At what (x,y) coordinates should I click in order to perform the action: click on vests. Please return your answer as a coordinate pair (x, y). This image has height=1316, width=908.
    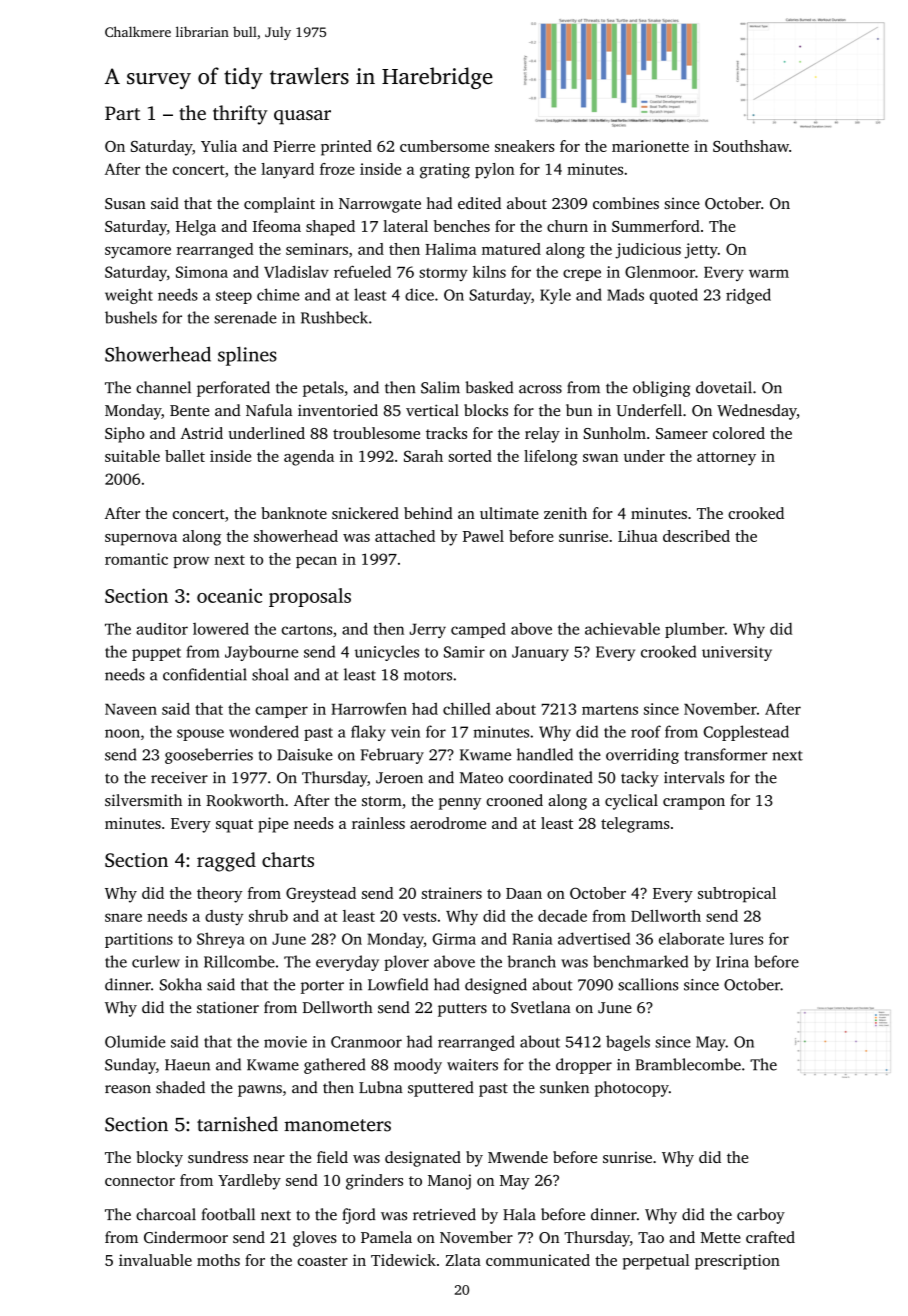
    Looking at the image, I should click on (420, 917).
